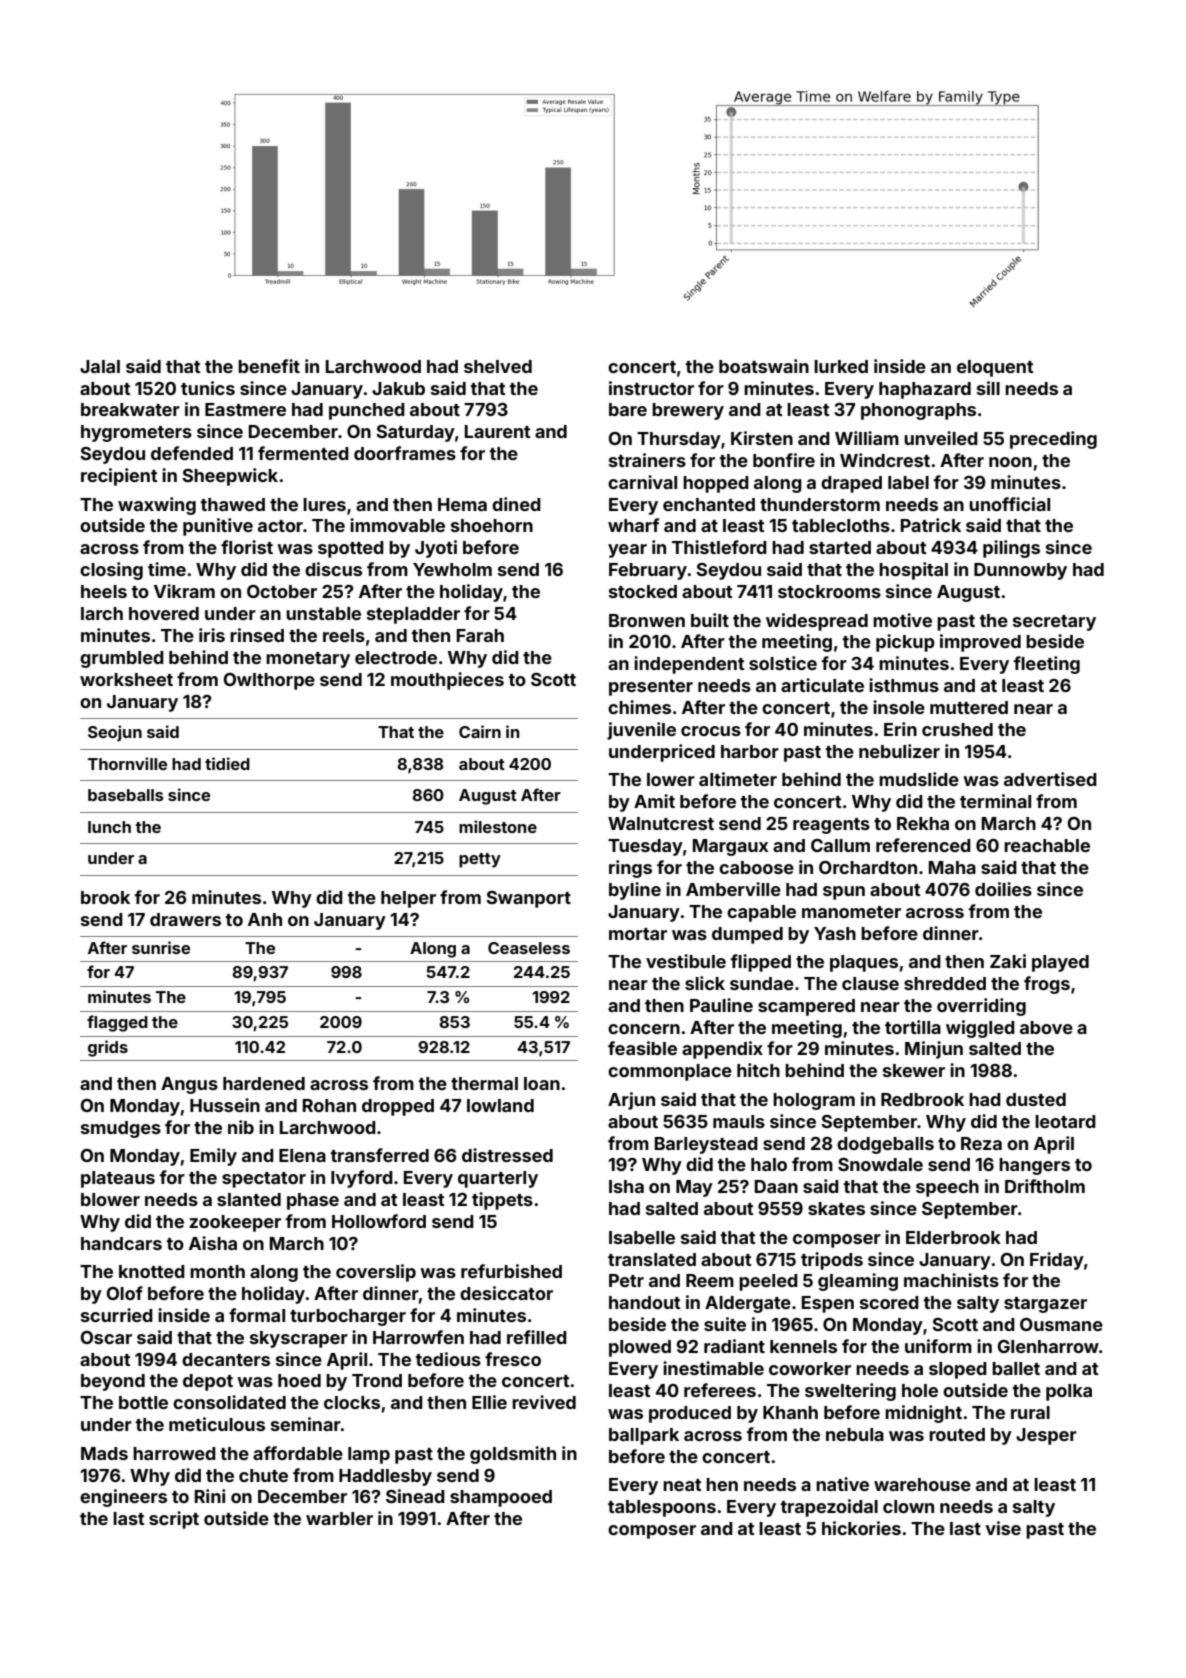 The width and height of the screenshot is (1186, 1678). I want to click on eloquent, so click(995, 368).
